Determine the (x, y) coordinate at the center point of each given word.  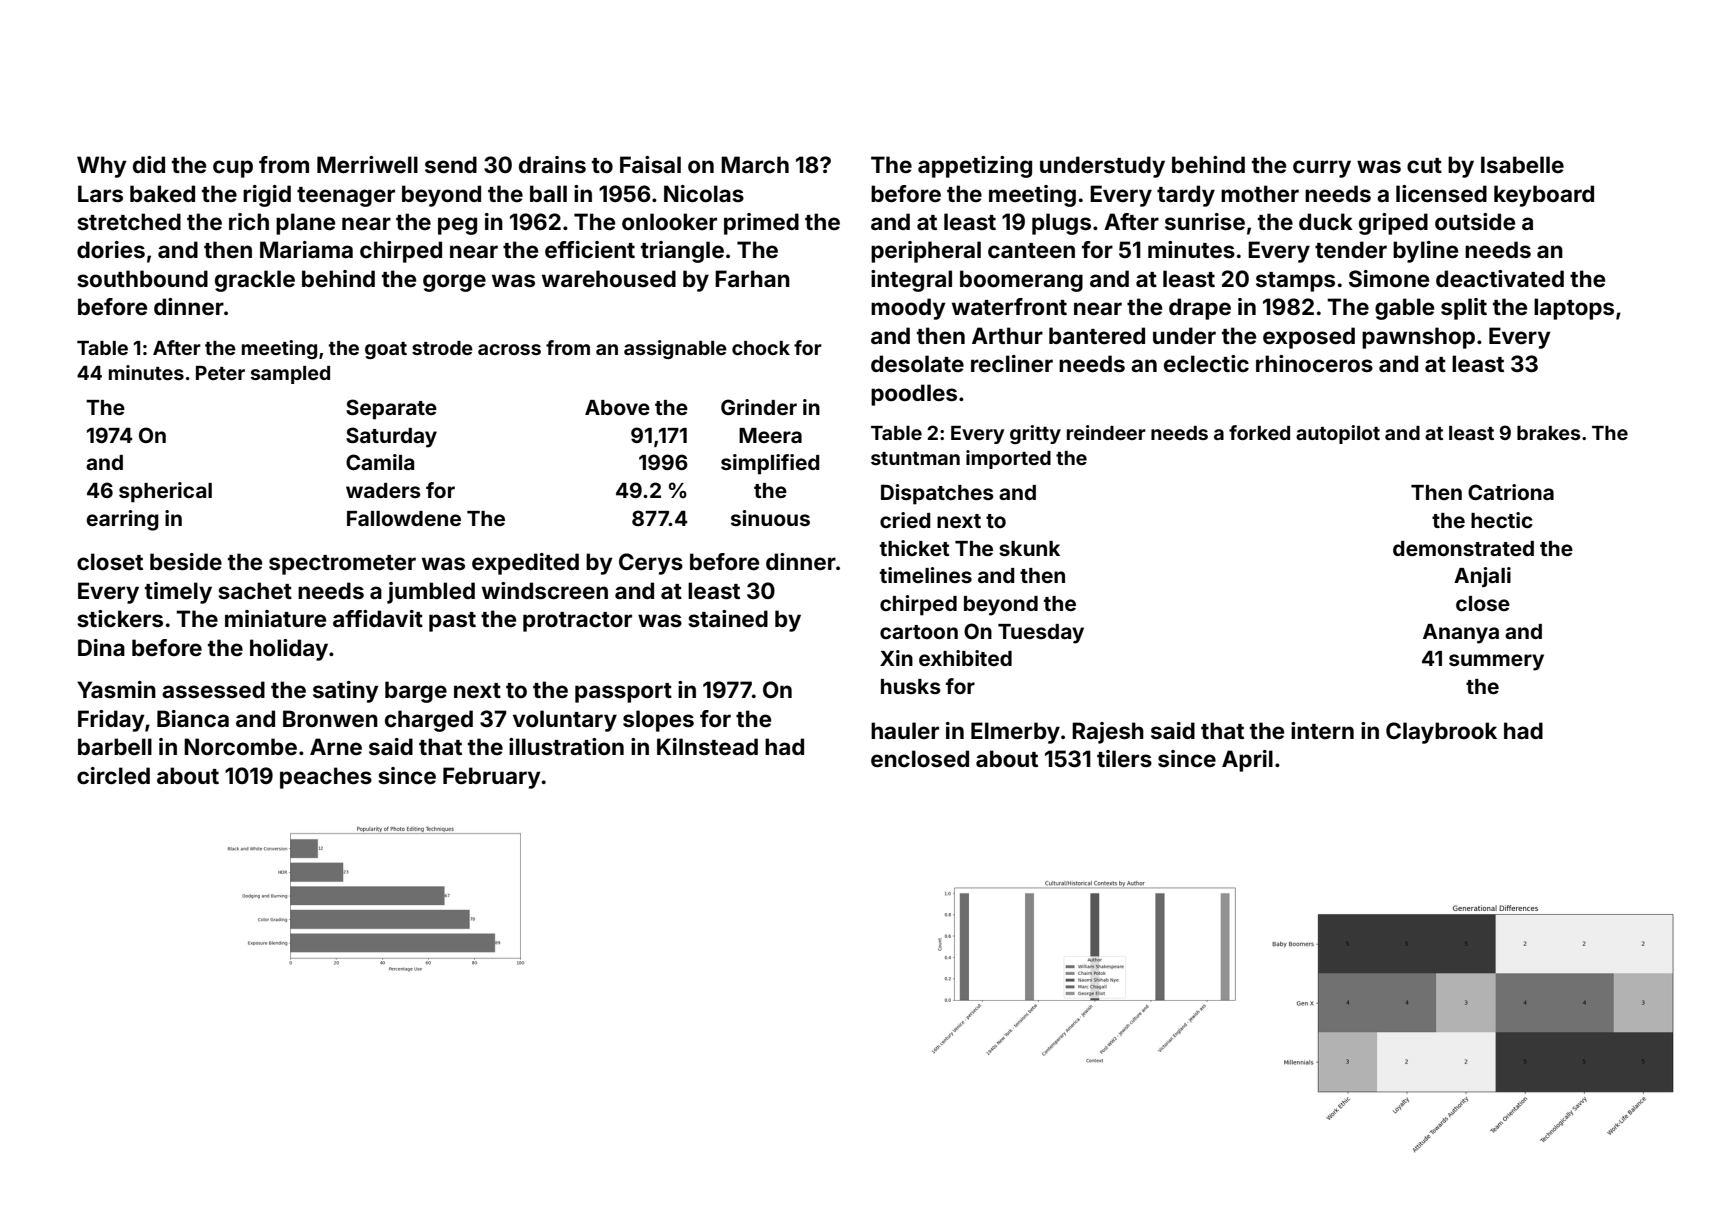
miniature (275, 618)
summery (1496, 662)
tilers (1124, 758)
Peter (220, 373)
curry (1322, 169)
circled (113, 775)
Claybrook (1441, 733)
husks (911, 686)
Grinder (759, 407)
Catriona (1511, 492)
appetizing (975, 167)
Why (102, 167)
